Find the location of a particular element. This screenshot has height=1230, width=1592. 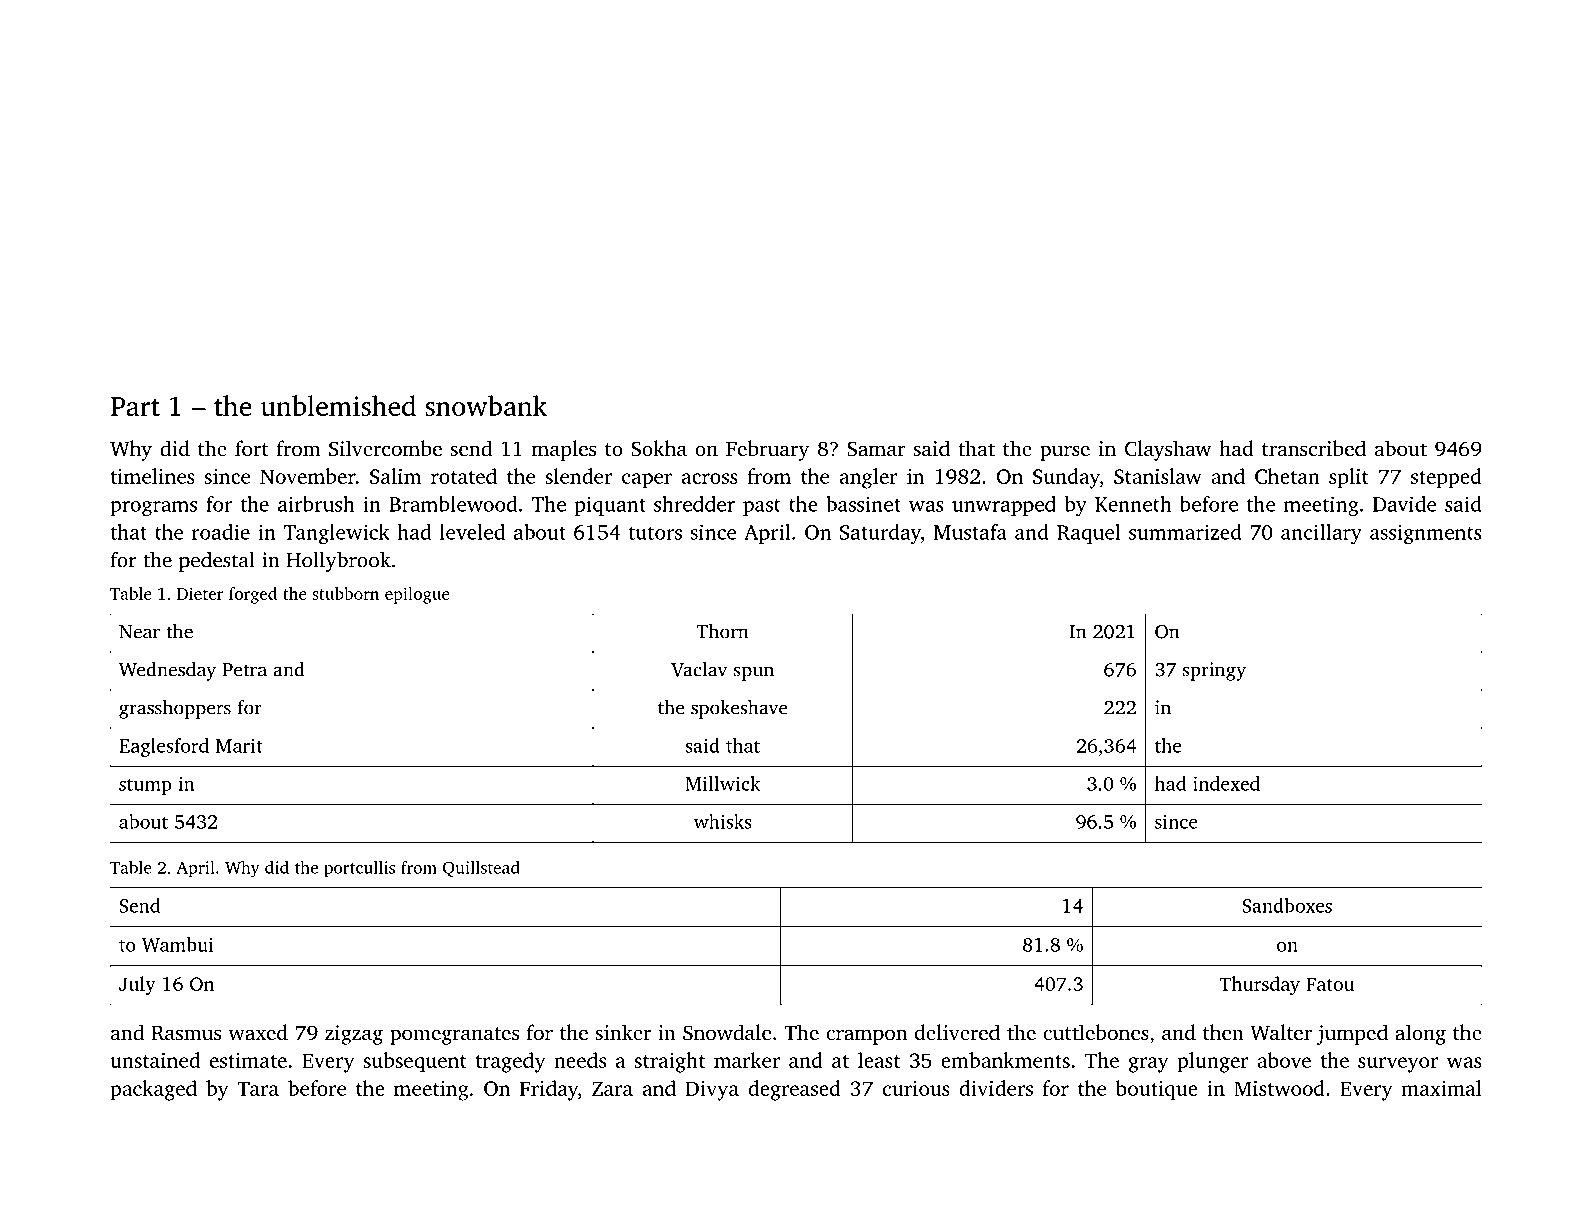

Millwick is located at coordinates (722, 783).
